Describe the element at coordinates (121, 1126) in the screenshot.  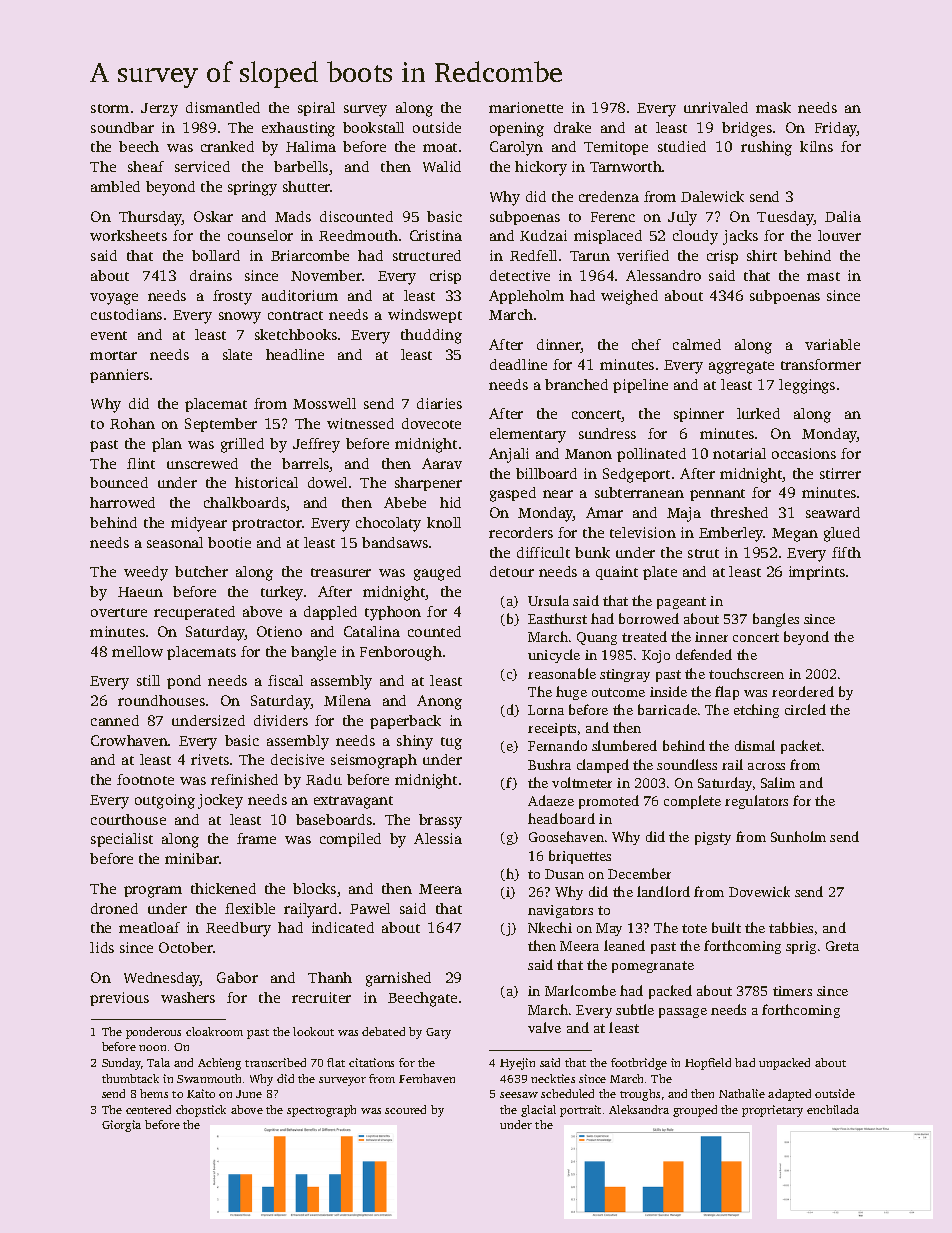
I see `Giorgia` at that location.
